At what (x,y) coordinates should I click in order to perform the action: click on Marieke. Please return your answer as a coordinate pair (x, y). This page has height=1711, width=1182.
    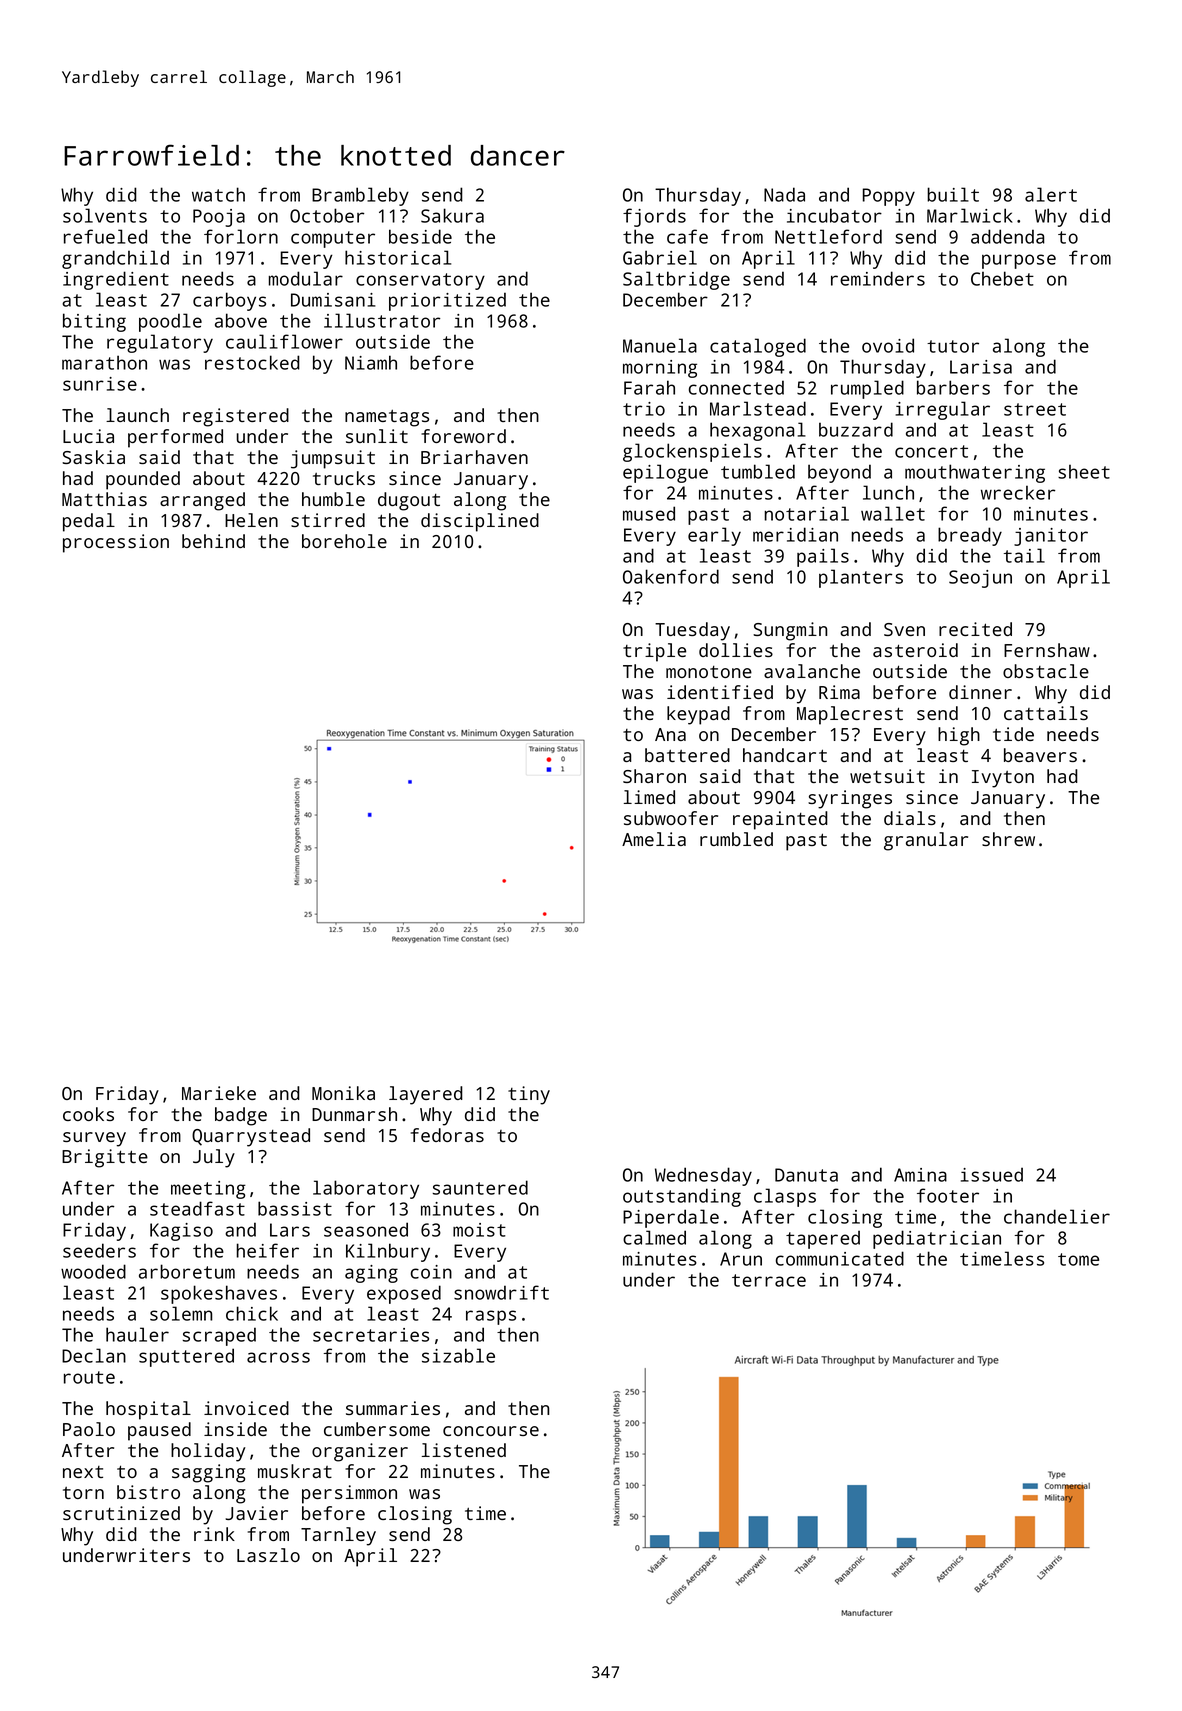
    Looking at the image, I should click on (219, 1093).
